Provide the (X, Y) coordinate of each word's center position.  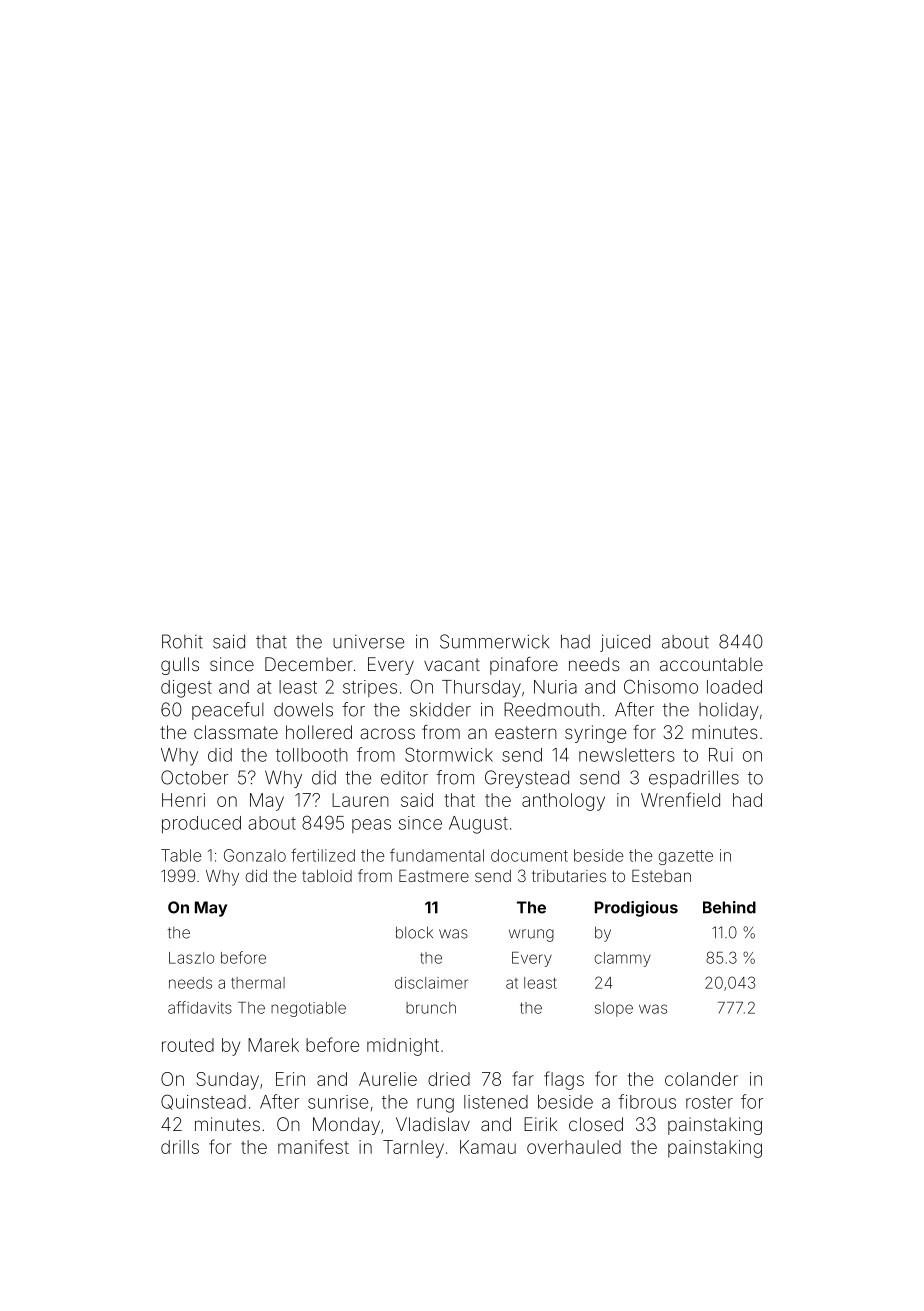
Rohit (182, 641)
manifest (313, 1146)
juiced (625, 643)
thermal (258, 983)
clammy (622, 959)
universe (368, 642)
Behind (729, 907)
